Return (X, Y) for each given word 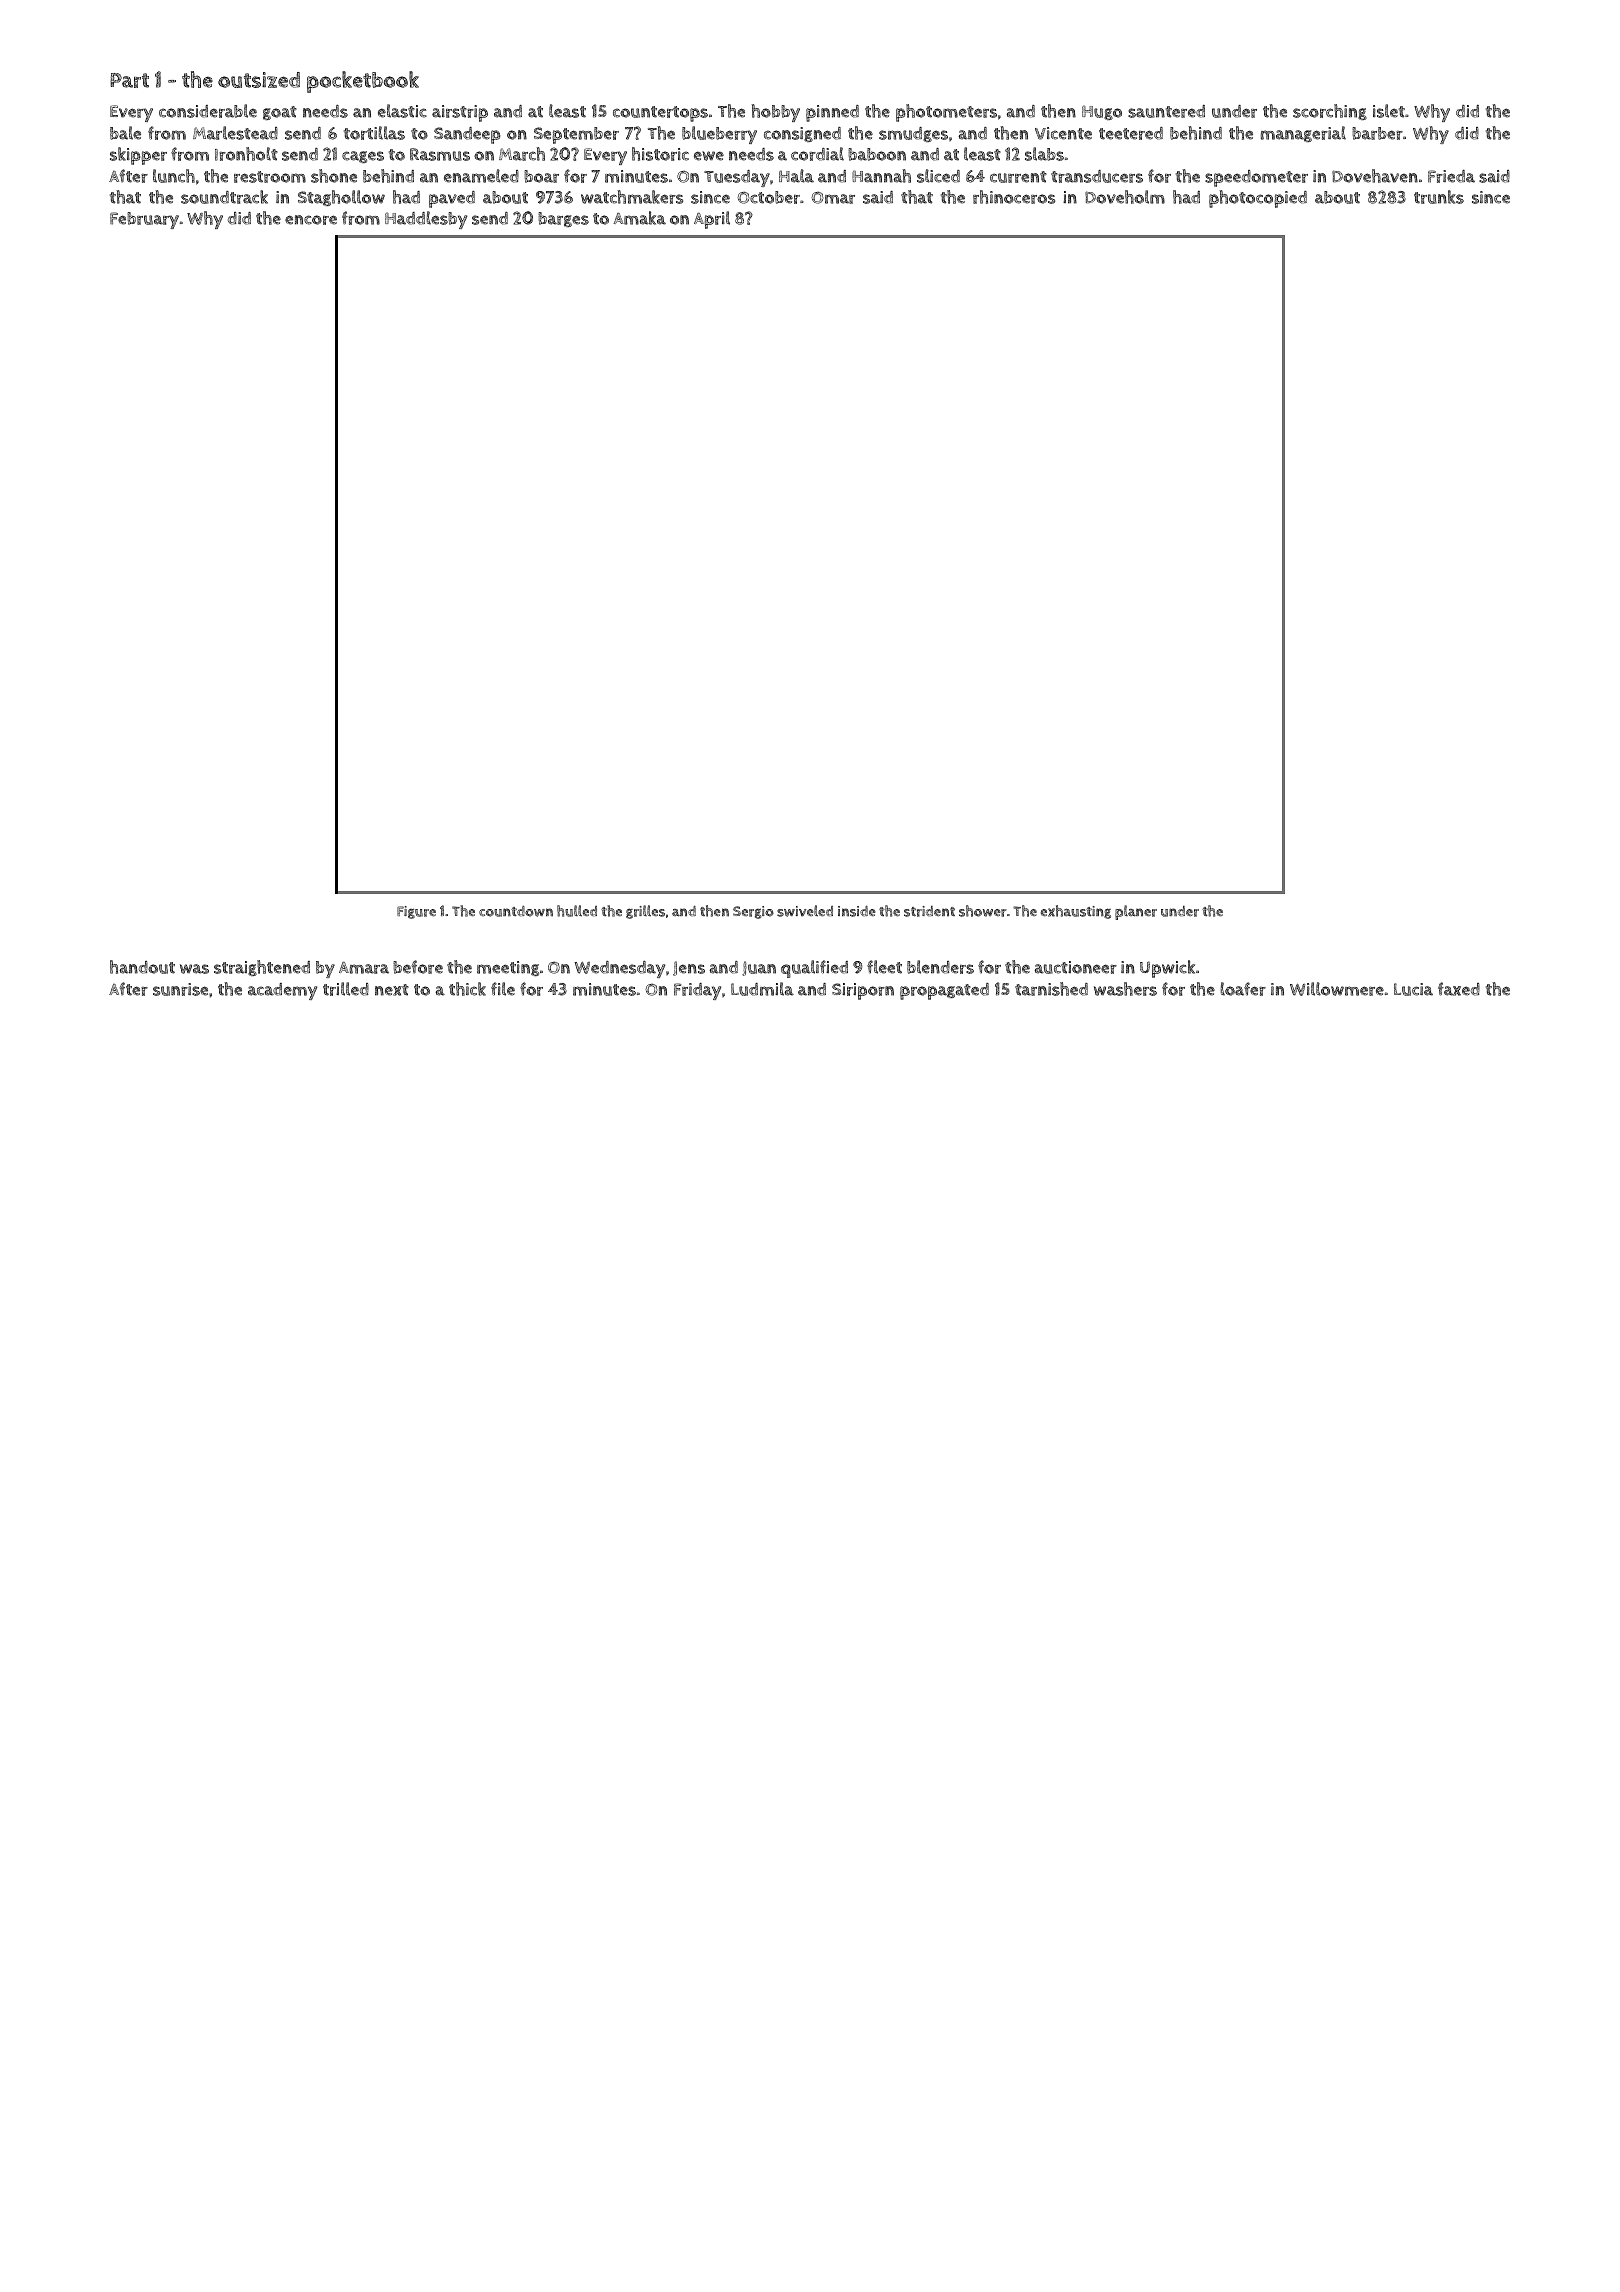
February (144, 220)
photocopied (1258, 199)
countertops (660, 114)
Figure (416, 912)
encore (311, 220)
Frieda (1451, 176)
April (712, 220)
